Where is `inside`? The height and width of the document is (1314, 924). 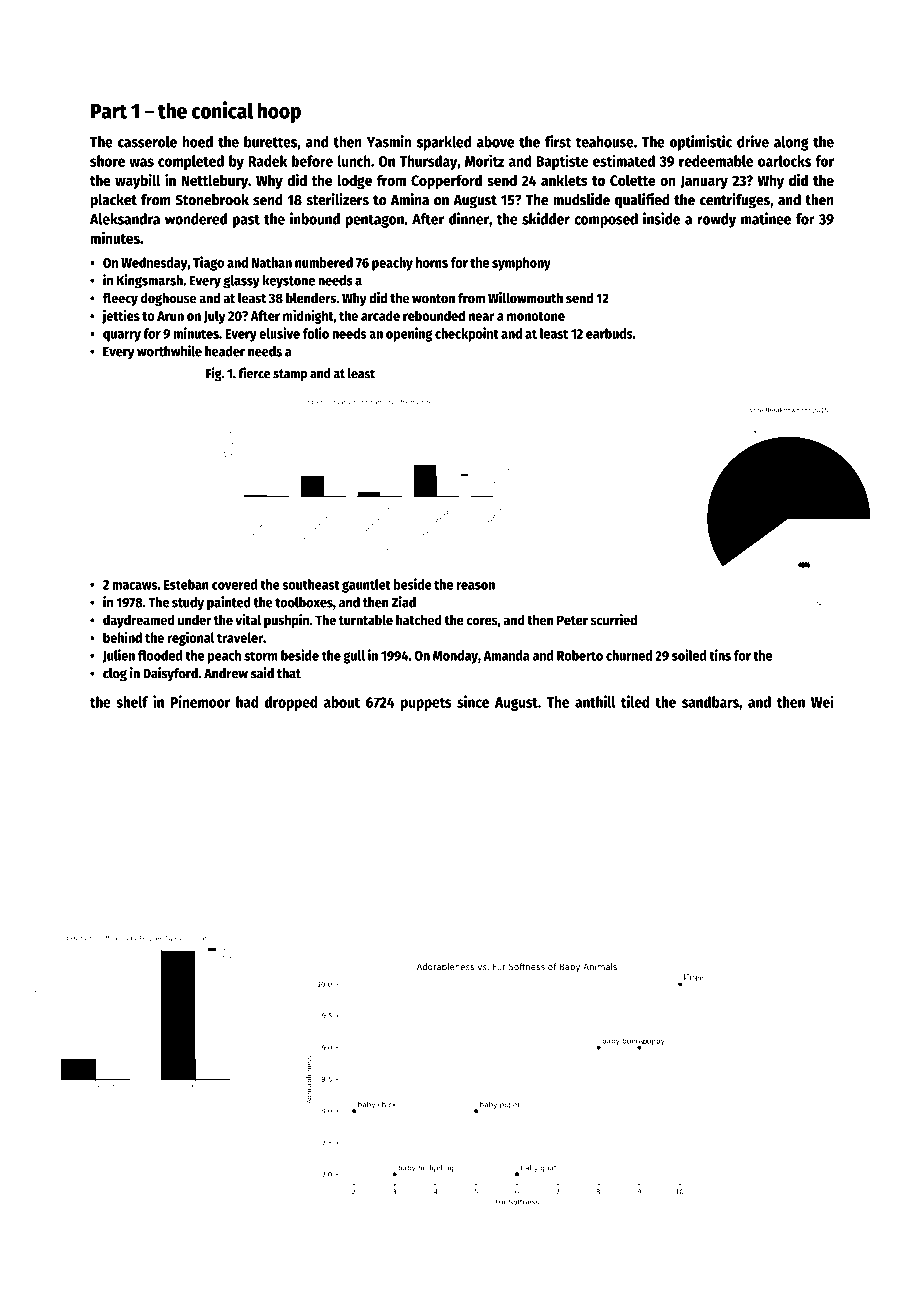 inside is located at coordinates (661, 218).
